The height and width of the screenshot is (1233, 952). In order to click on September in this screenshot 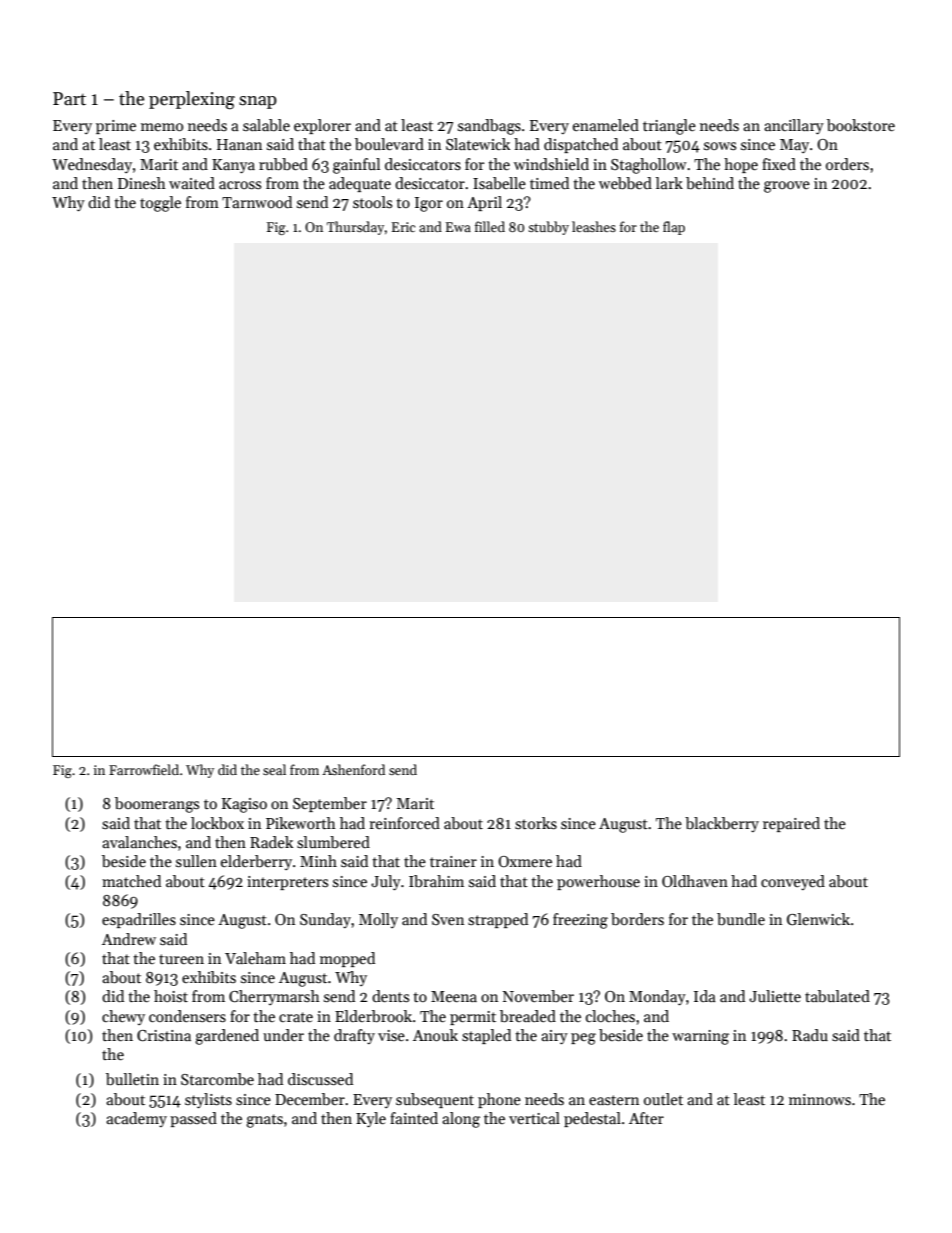, I will do `click(330, 804)`.
